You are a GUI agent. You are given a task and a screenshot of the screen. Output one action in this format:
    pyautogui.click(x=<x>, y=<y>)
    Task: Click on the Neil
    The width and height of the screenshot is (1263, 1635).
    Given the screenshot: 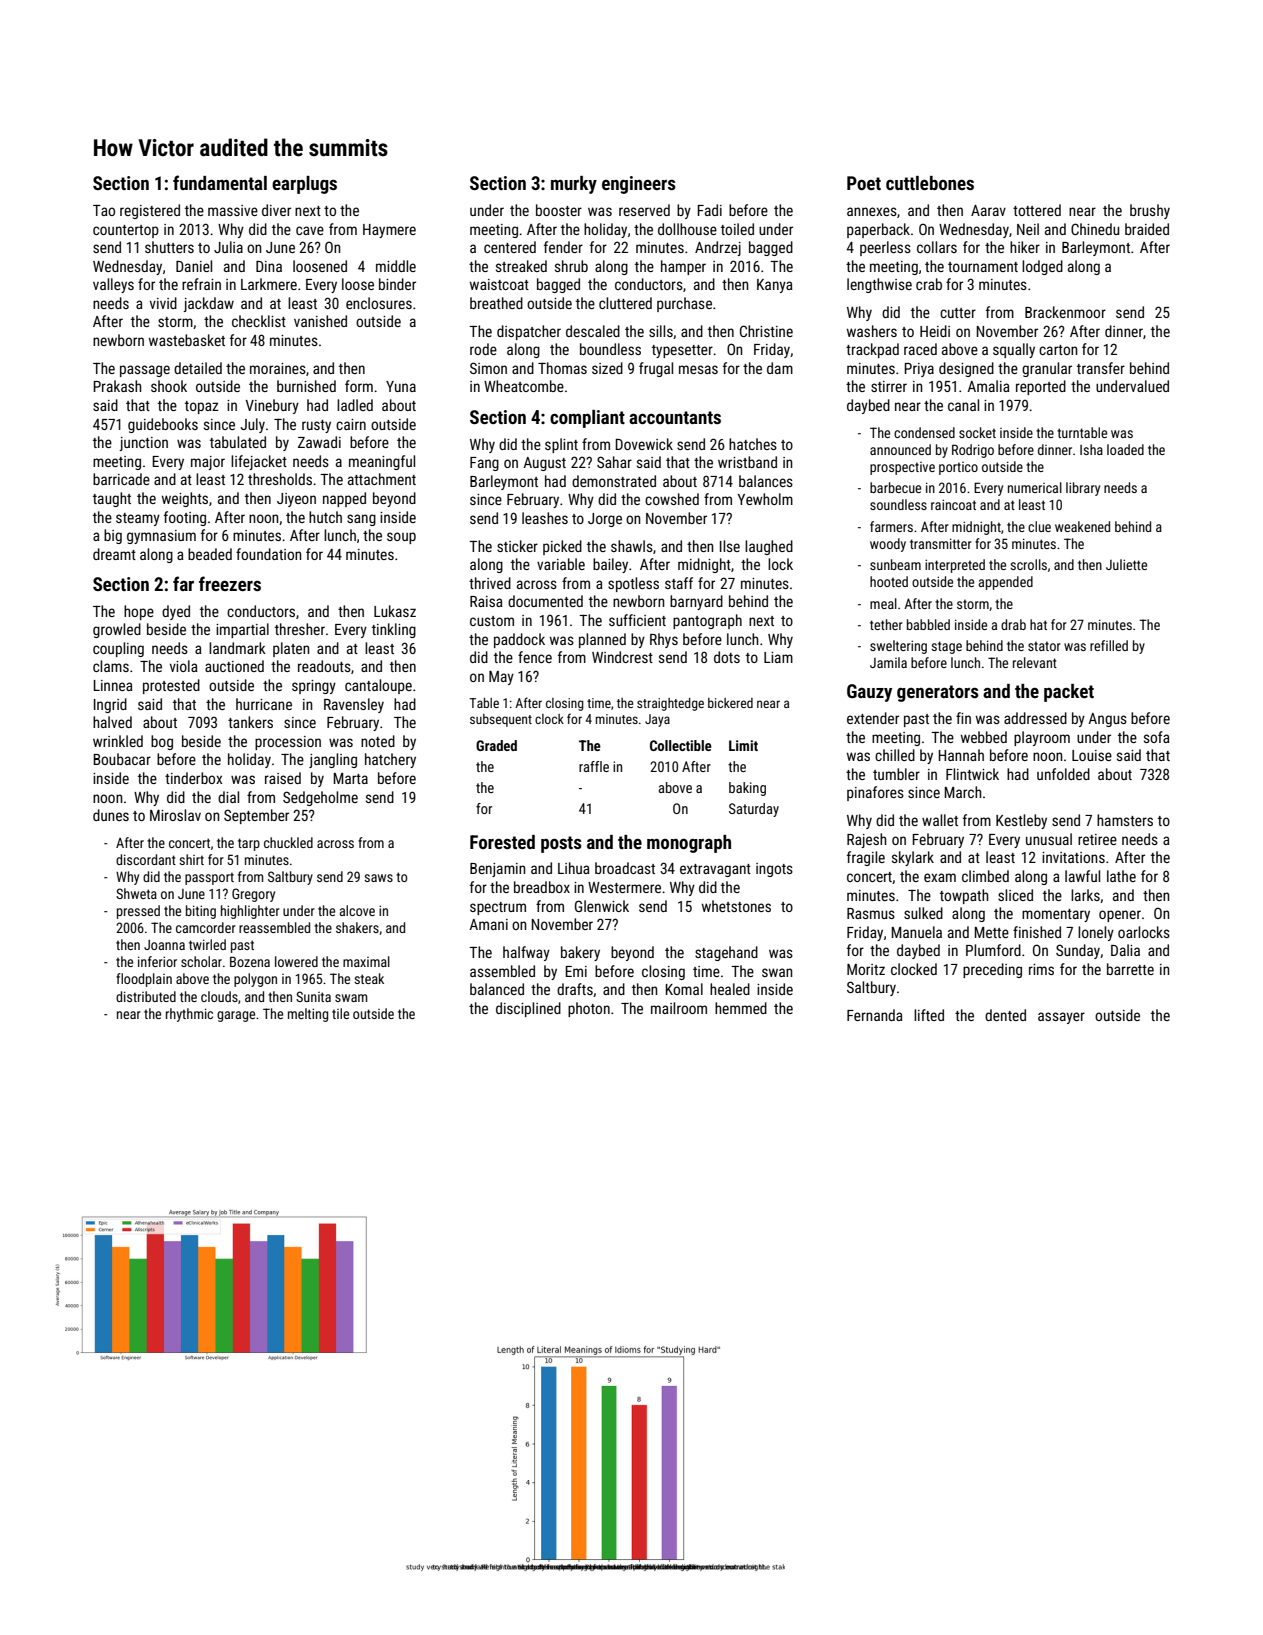 What is the action you would take?
    pyautogui.click(x=1028, y=229)
